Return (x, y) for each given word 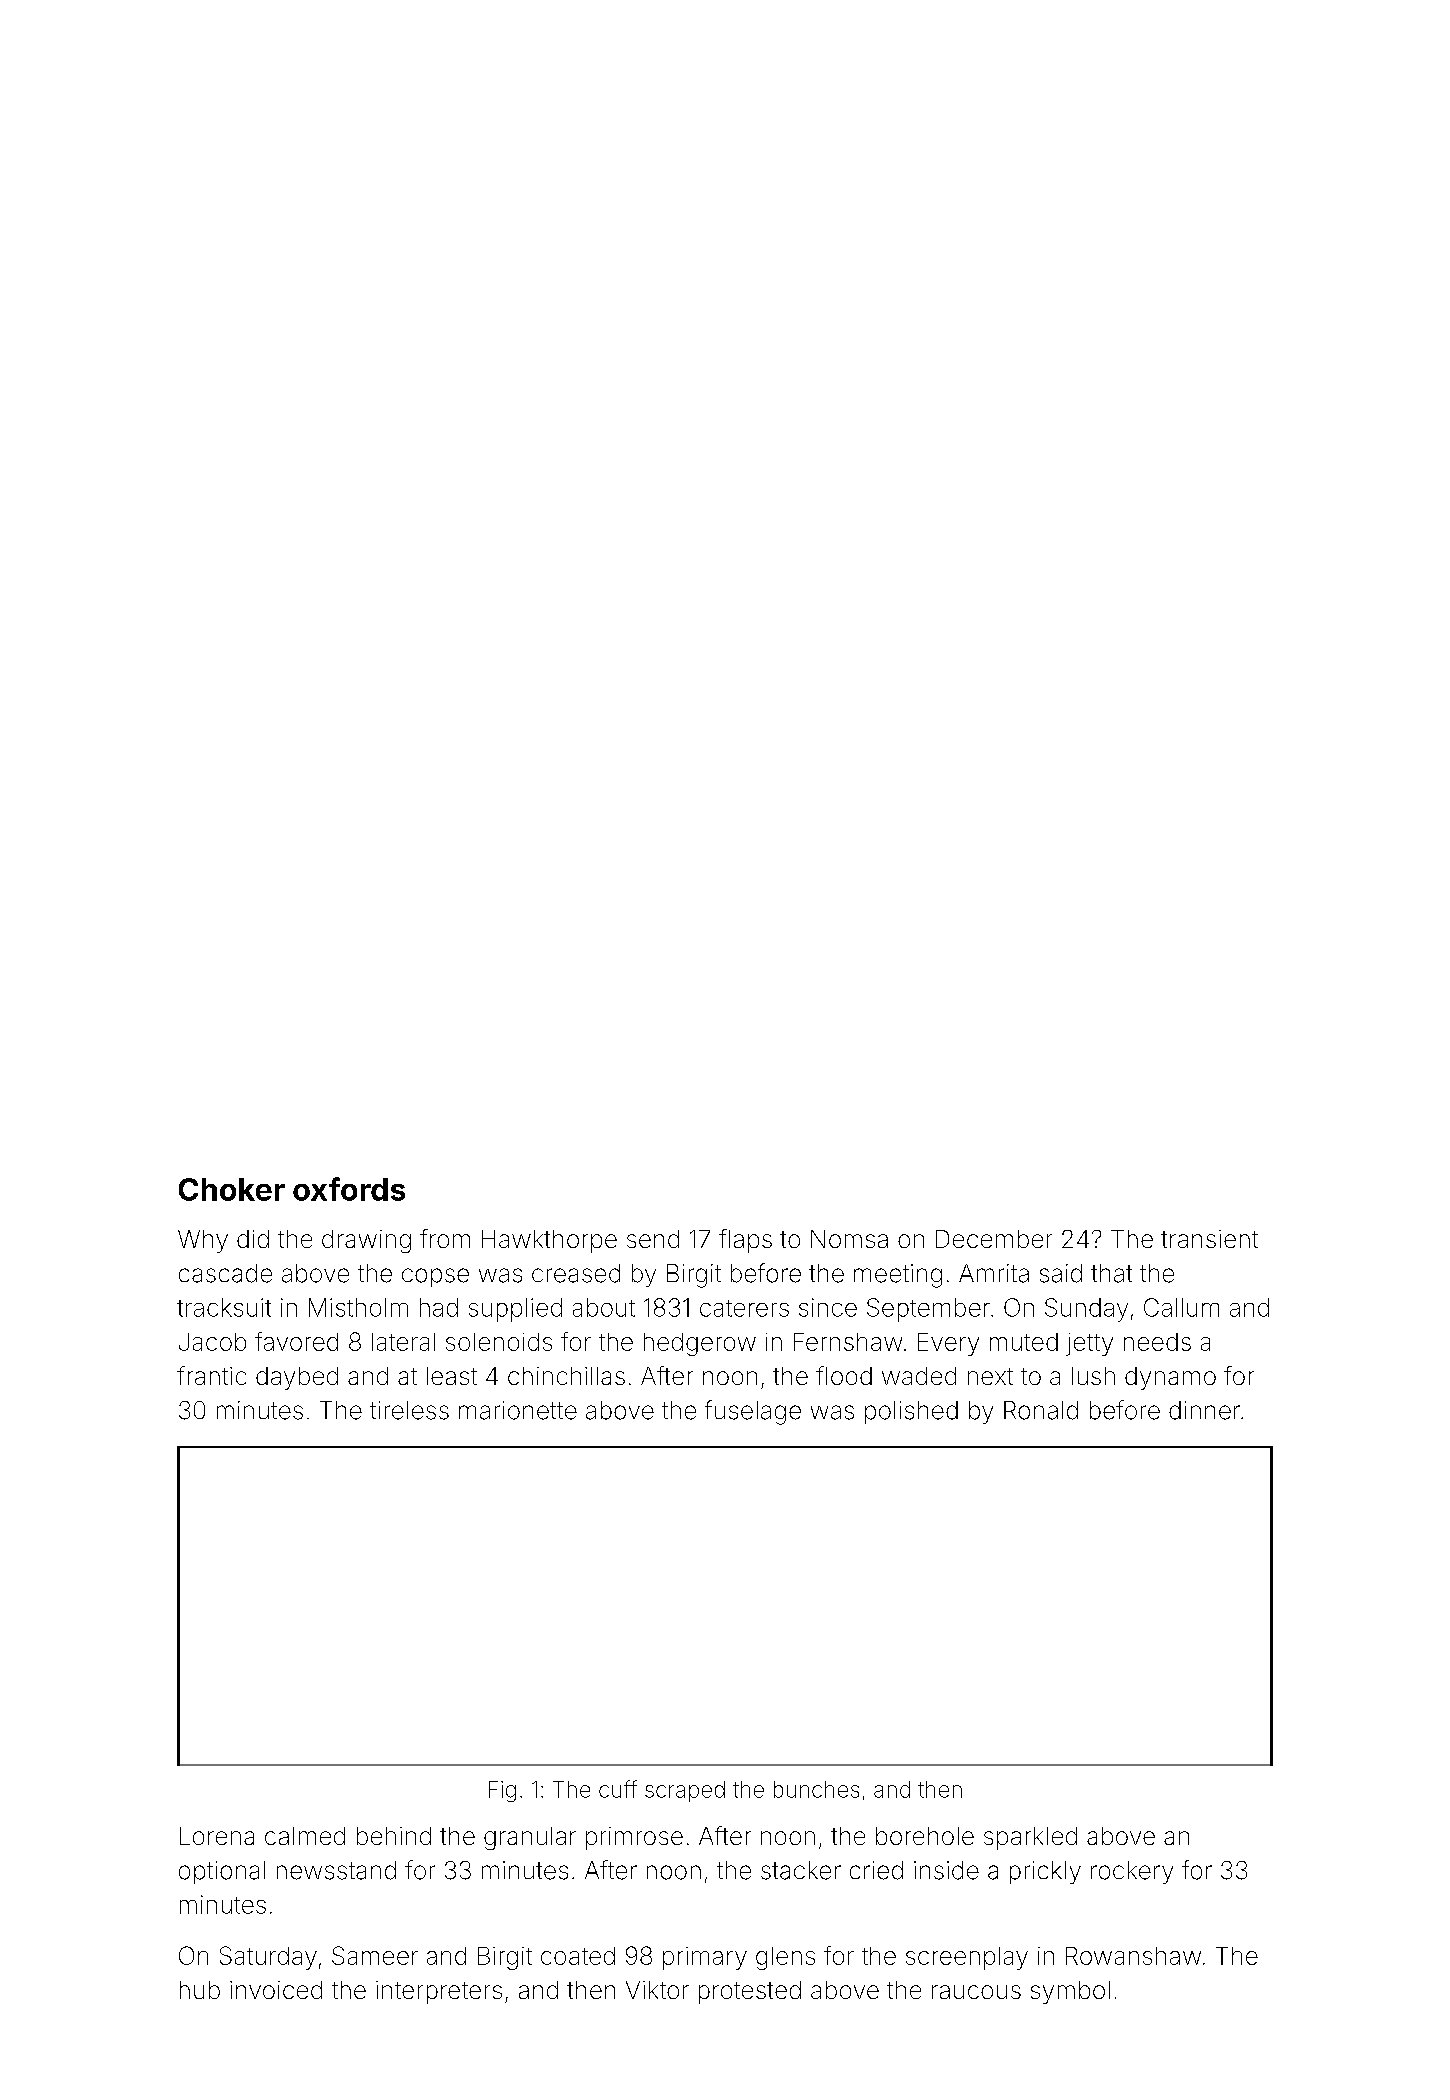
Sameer (375, 1955)
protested (750, 1992)
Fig (502, 1791)
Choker (232, 1189)
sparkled (1030, 1838)
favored (296, 1341)
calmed (305, 1836)
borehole (925, 1836)
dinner (1204, 1410)
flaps (745, 1241)
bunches (816, 1789)
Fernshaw (848, 1342)
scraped (685, 1791)
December (994, 1239)
